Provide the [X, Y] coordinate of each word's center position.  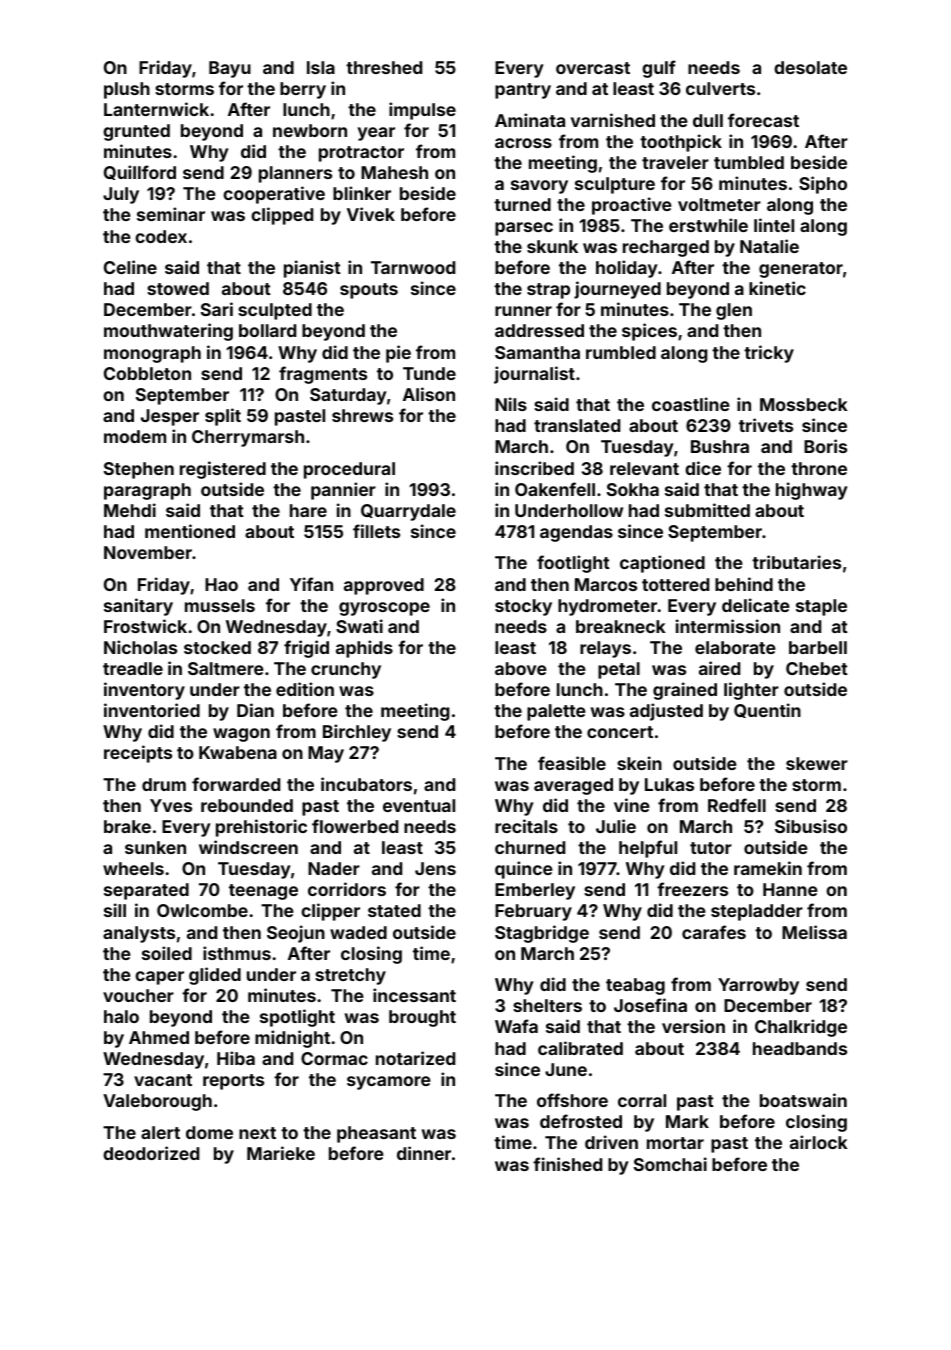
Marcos [606, 584]
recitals [526, 826]
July [121, 195]
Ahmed [159, 1037]
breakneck [621, 626]
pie [398, 354]
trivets [766, 425]
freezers [692, 889]
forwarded [236, 784]
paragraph [147, 491]
